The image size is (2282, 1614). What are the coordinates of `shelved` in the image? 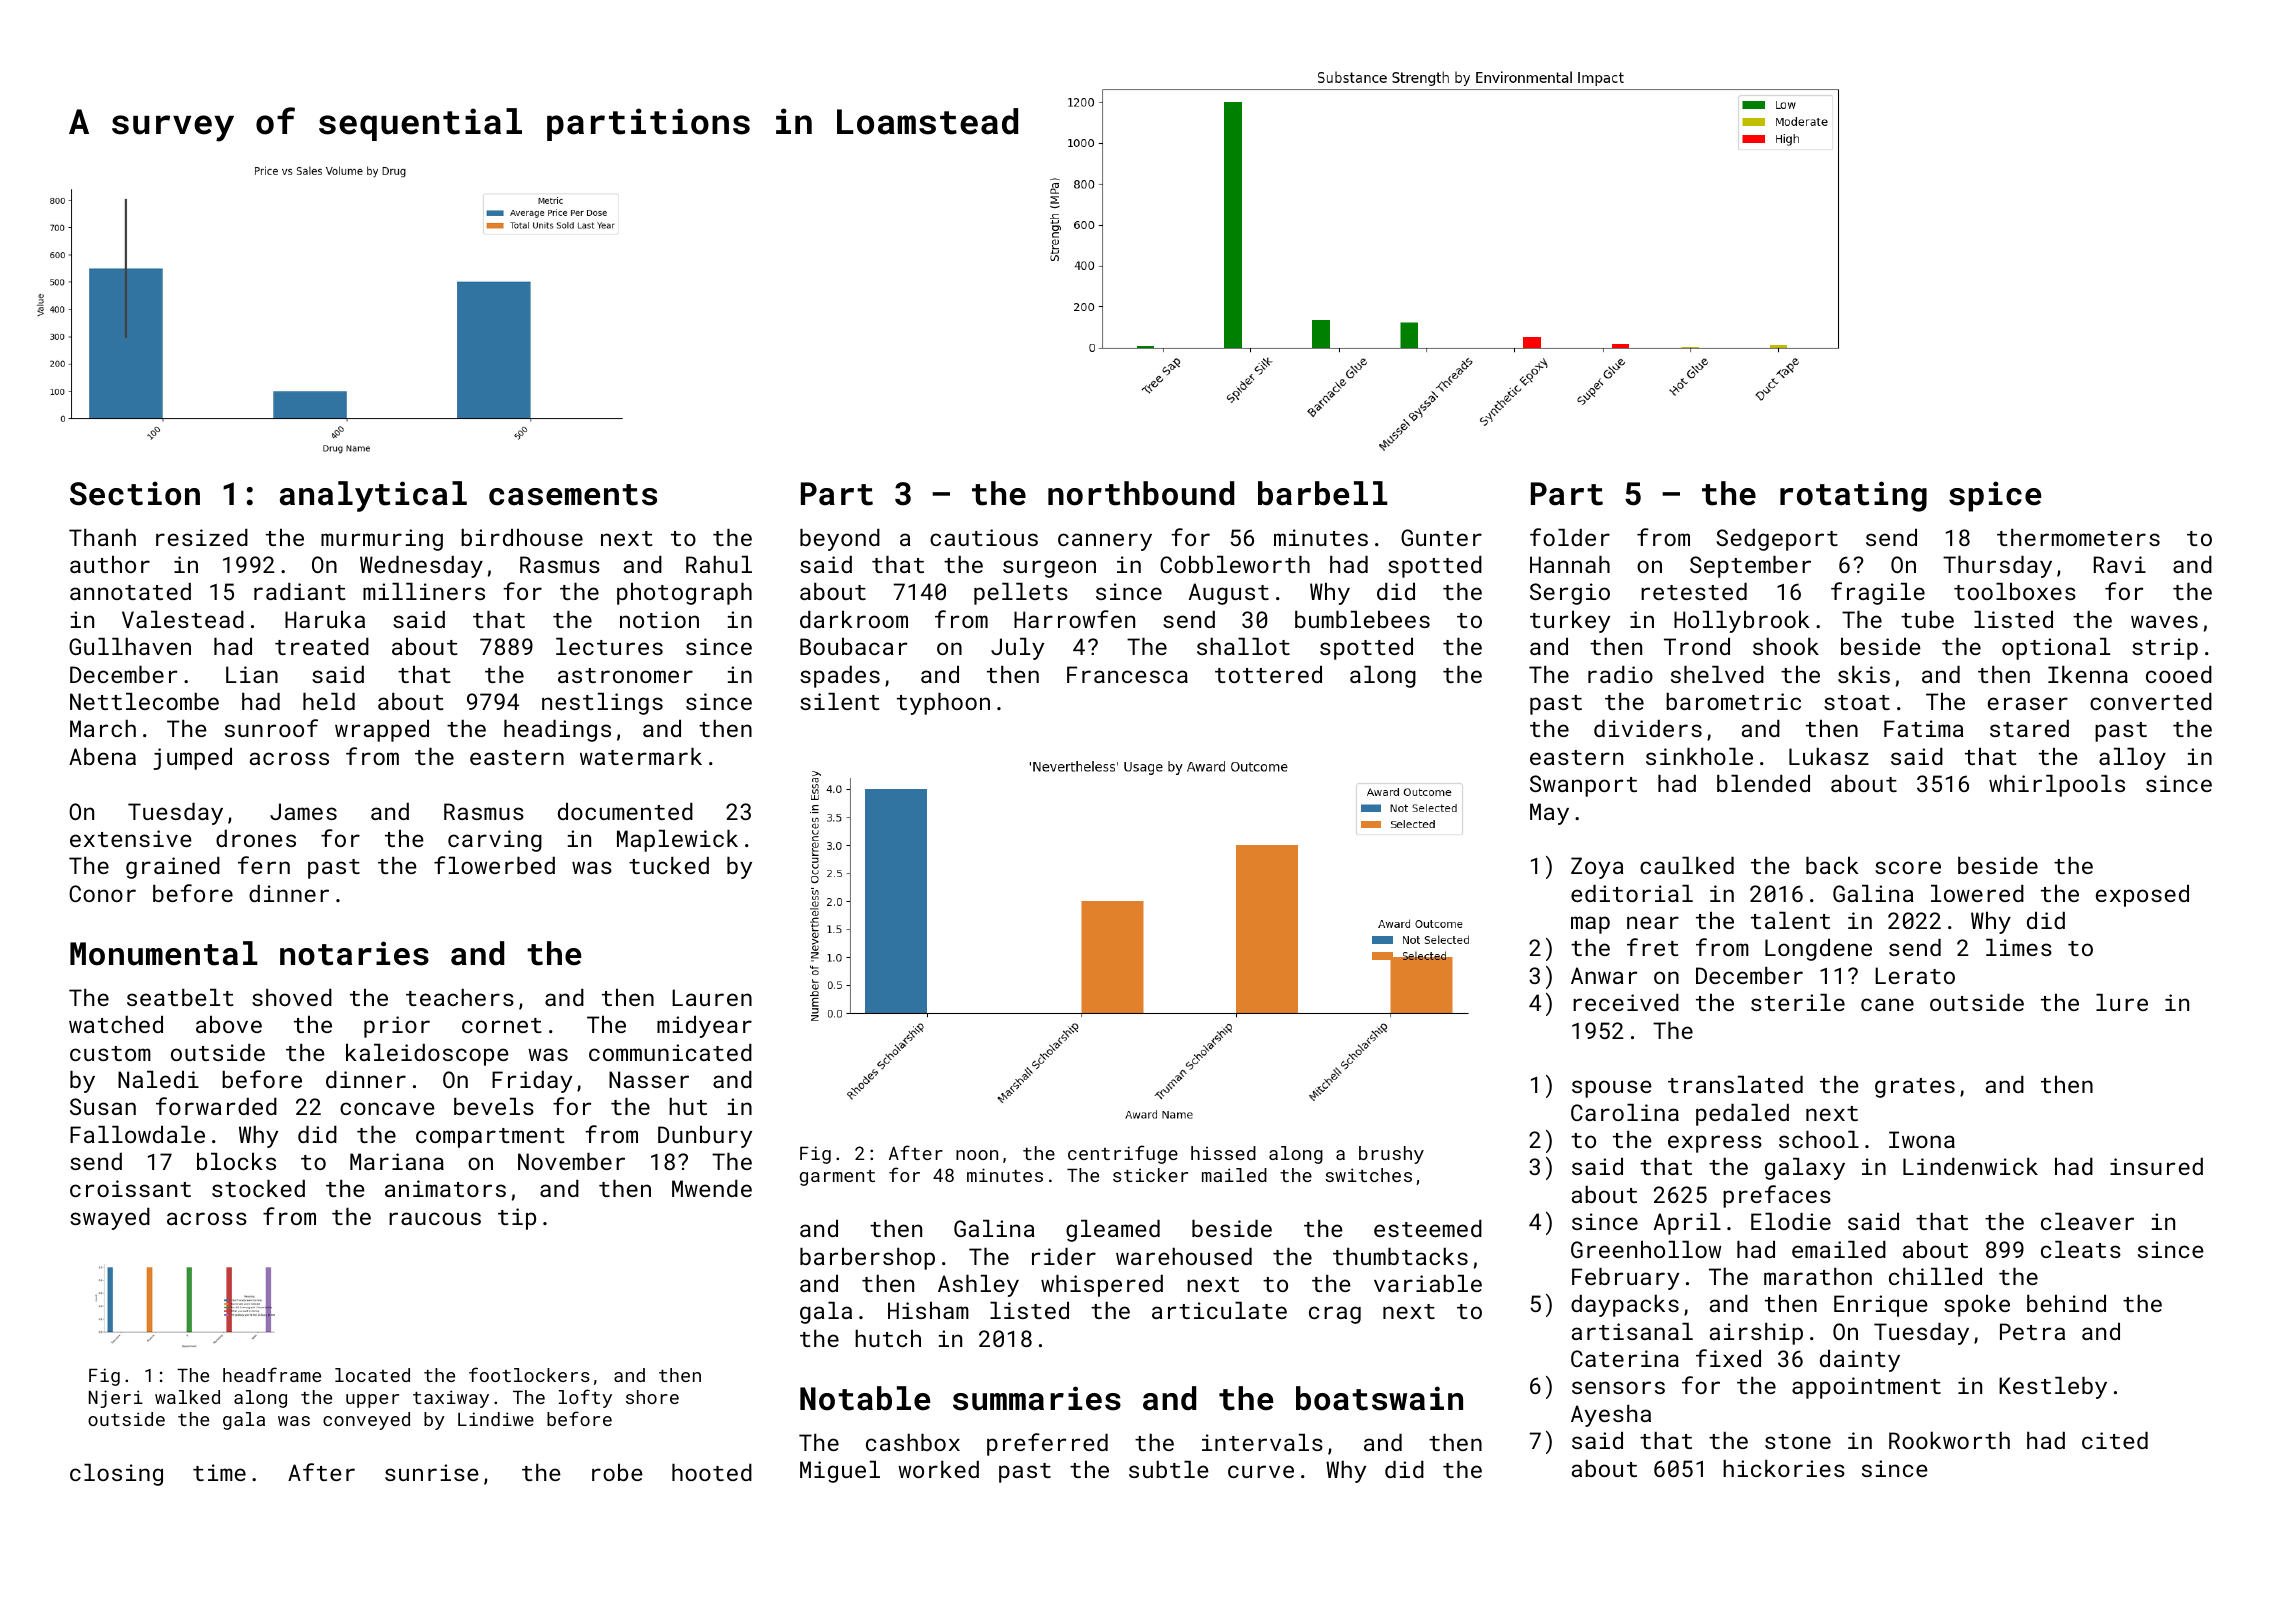 It's located at (1717, 674).
